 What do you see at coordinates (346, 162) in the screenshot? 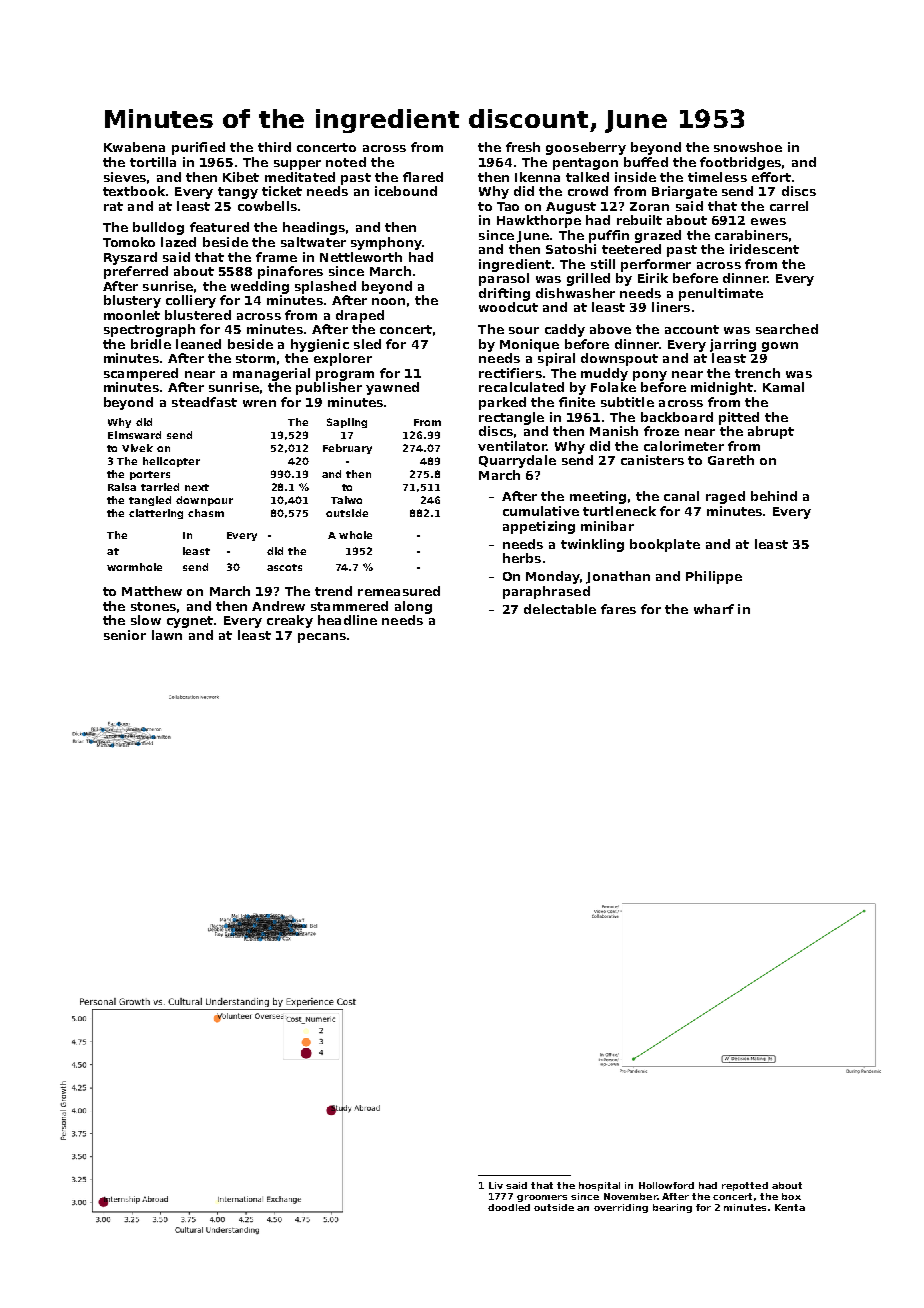
I see `noted` at bounding box center [346, 162].
